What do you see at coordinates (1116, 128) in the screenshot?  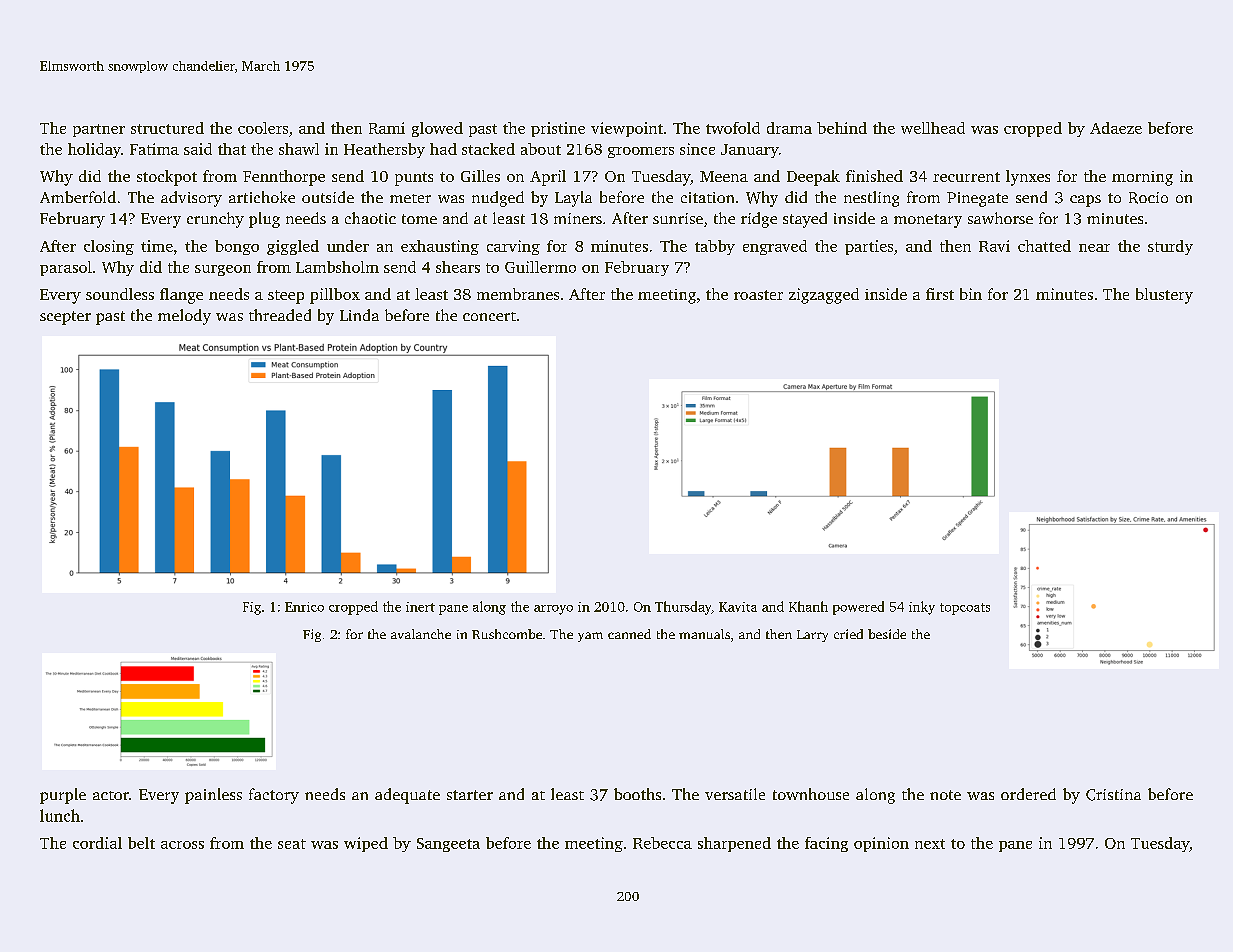 I see `Adaeze` at bounding box center [1116, 128].
